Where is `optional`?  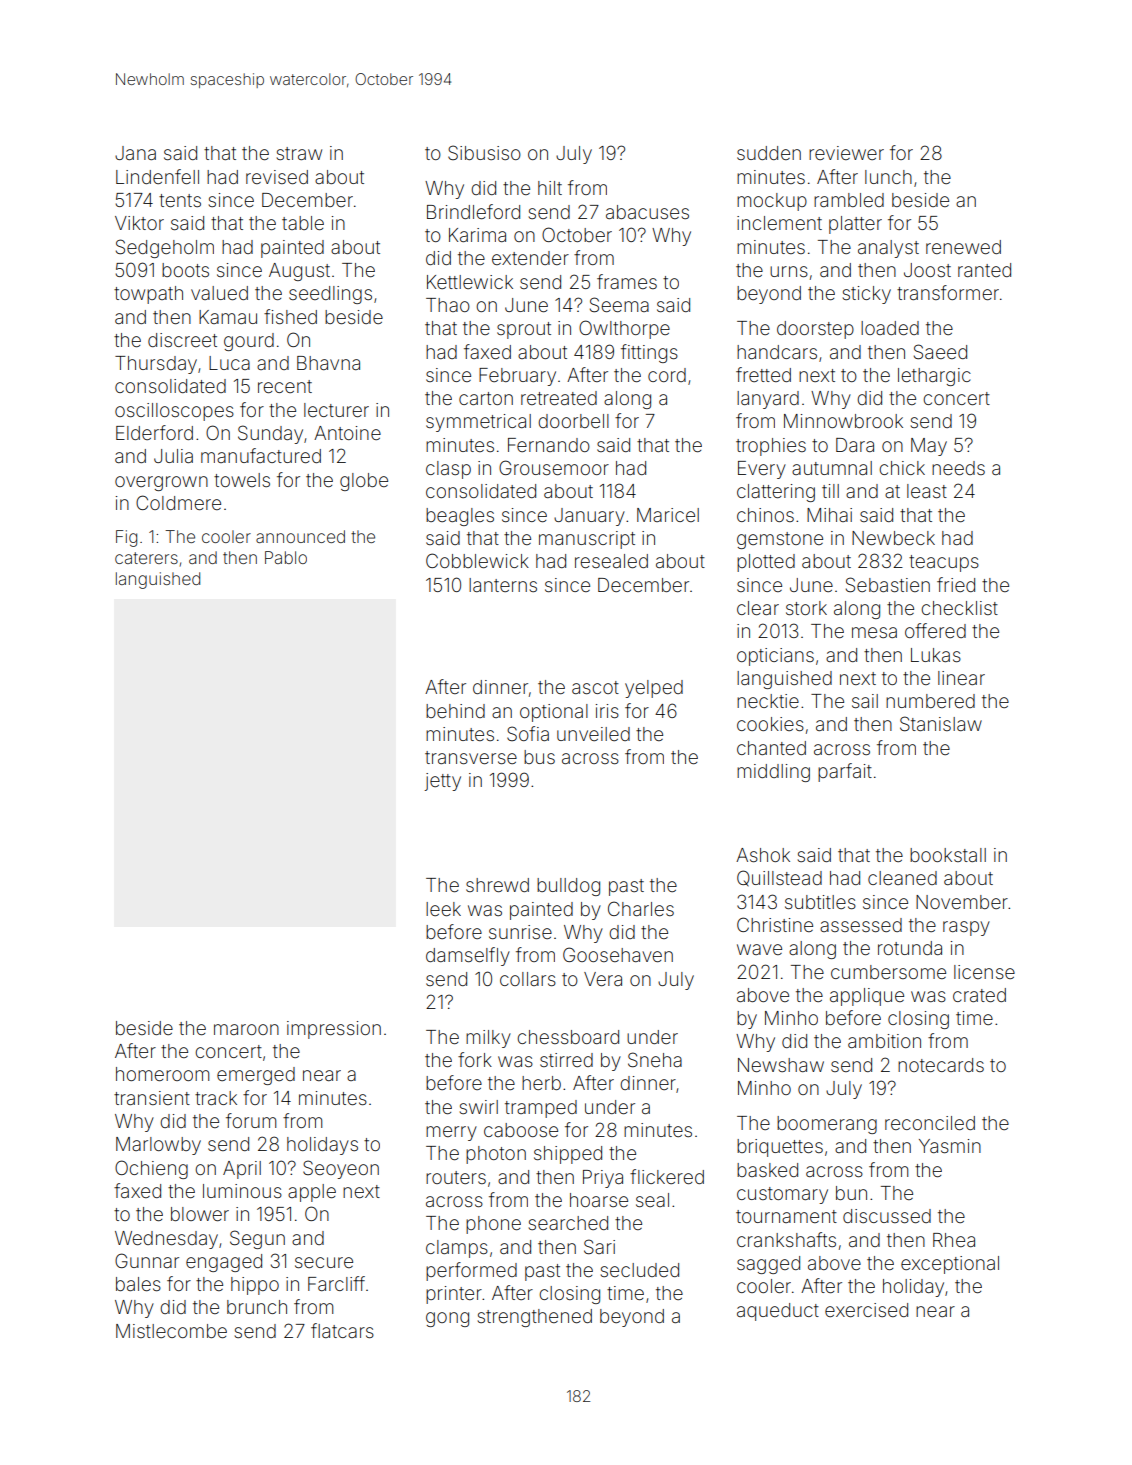 optional is located at coordinates (554, 713).
